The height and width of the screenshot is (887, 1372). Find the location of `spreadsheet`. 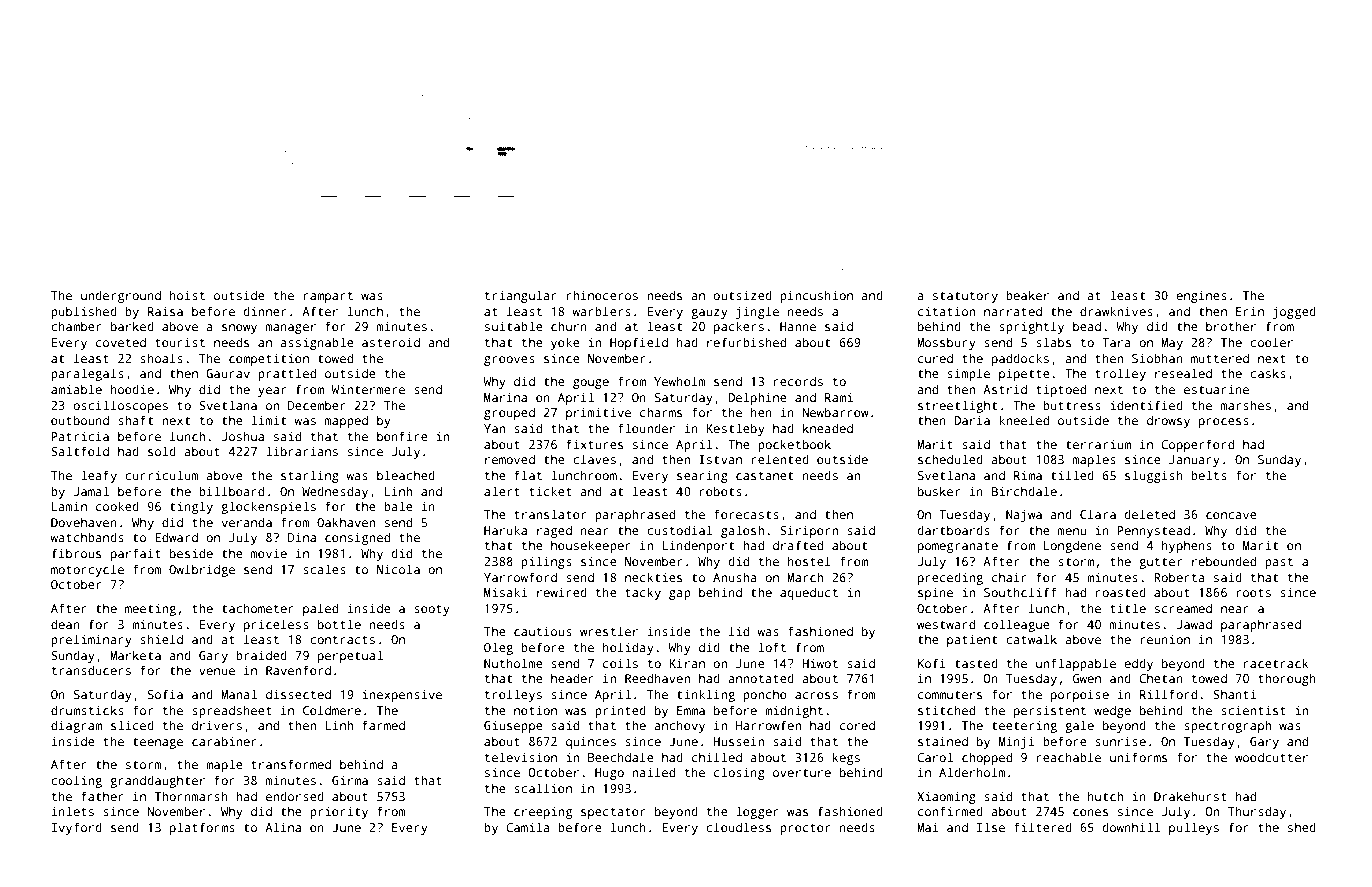

spreadsheet is located at coordinates (232, 711).
